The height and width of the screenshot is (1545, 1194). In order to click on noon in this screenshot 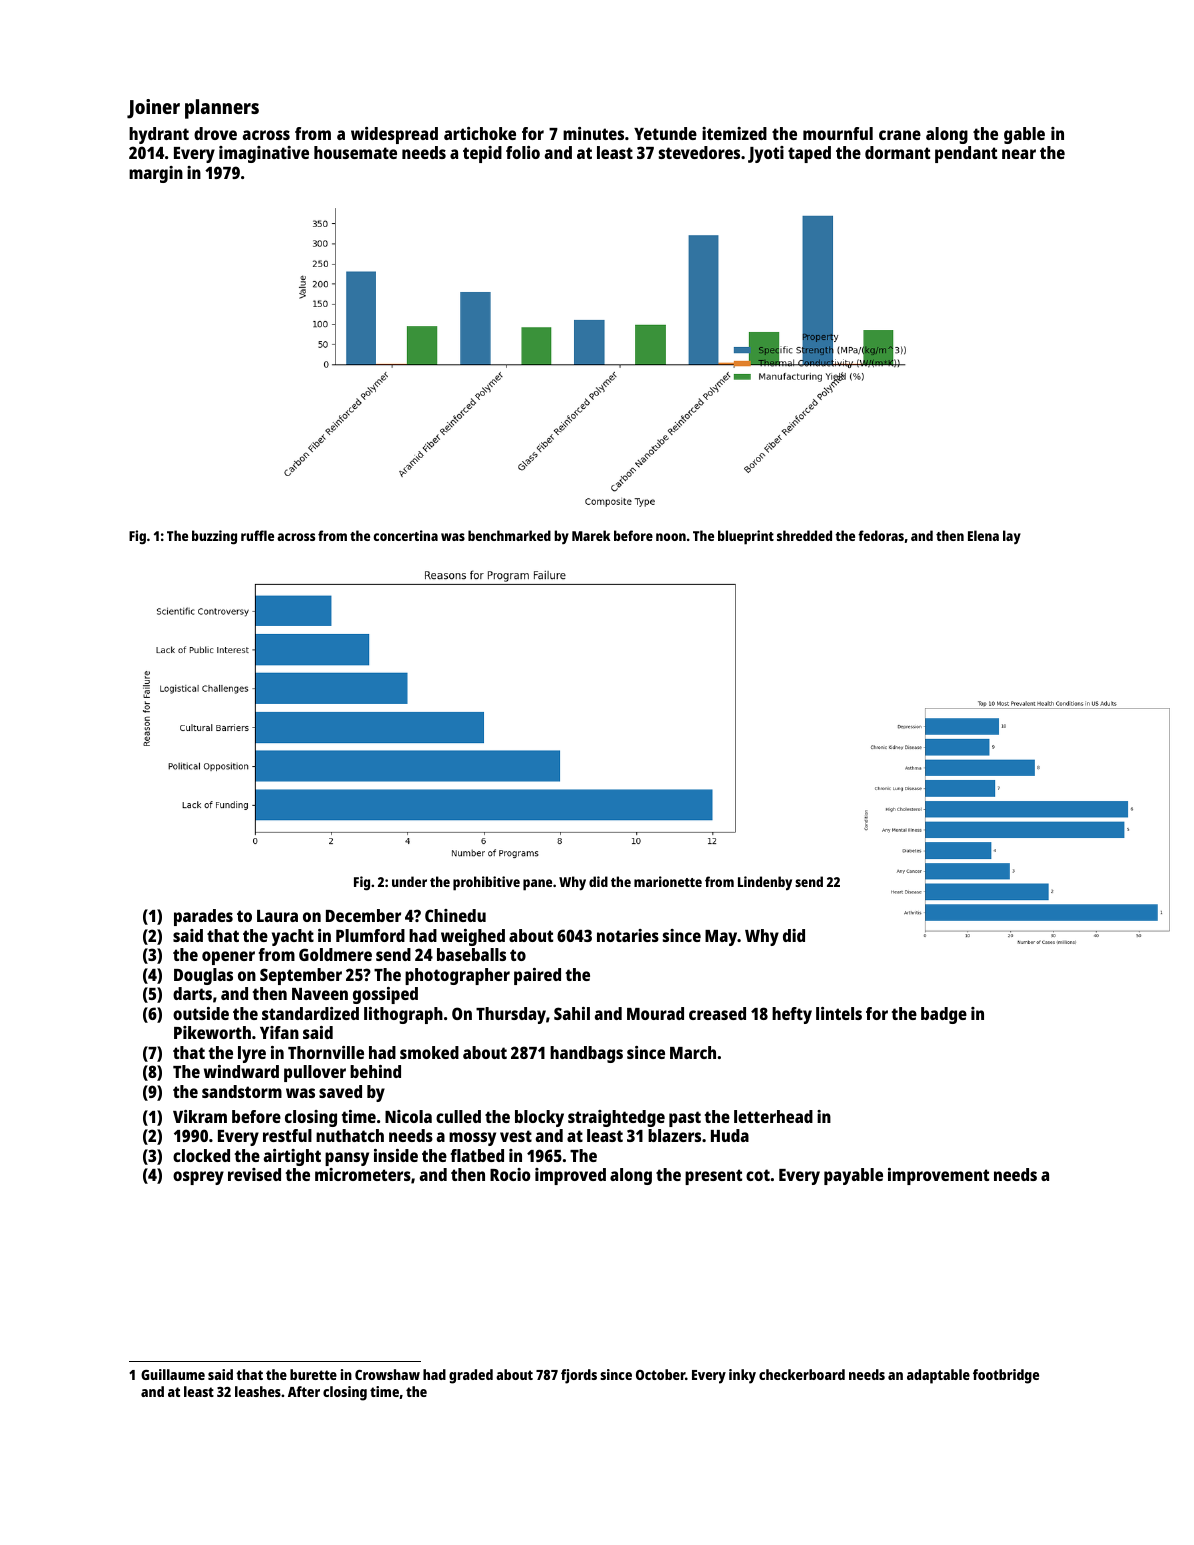, I will do `click(671, 537)`.
